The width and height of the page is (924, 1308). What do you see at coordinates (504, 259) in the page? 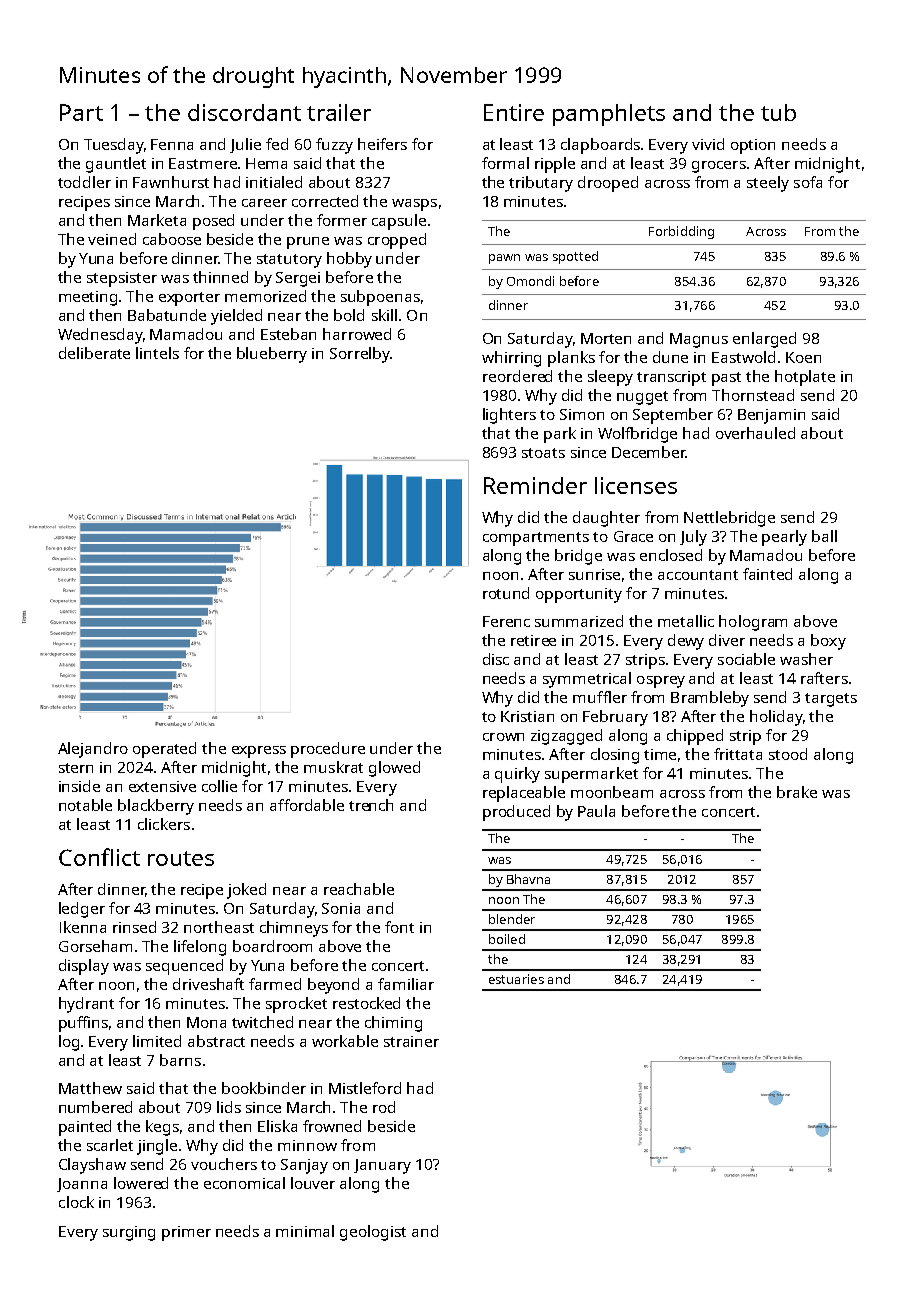
I see `pawn` at bounding box center [504, 259].
